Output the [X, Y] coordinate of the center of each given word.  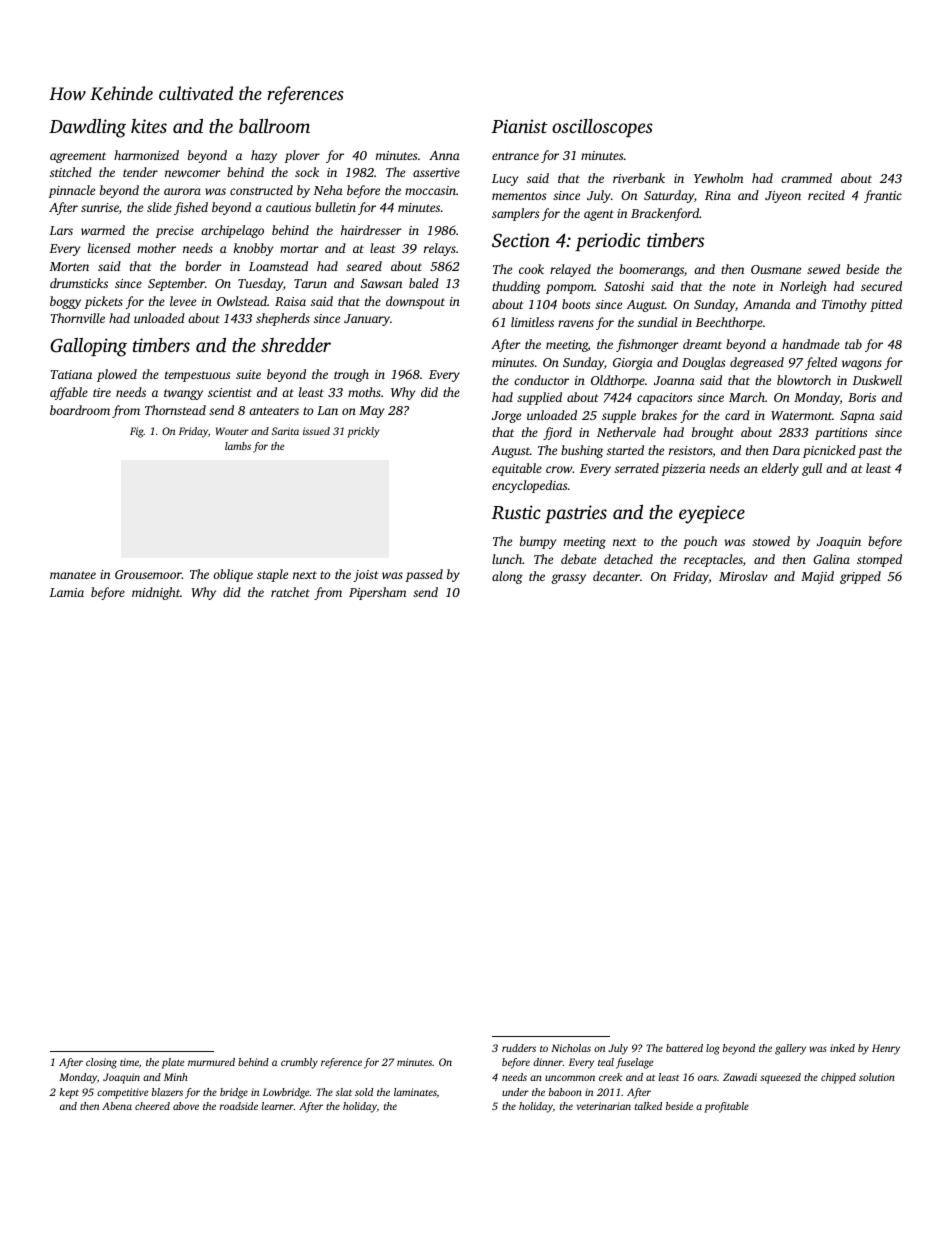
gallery [790, 1049]
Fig [137, 432]
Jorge [506, 417]
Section [521, 240]
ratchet [290, 592]
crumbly [299, 1063]
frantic [883, 196]
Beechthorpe [729, 323]
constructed [261, 190]
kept [69, 1093]
